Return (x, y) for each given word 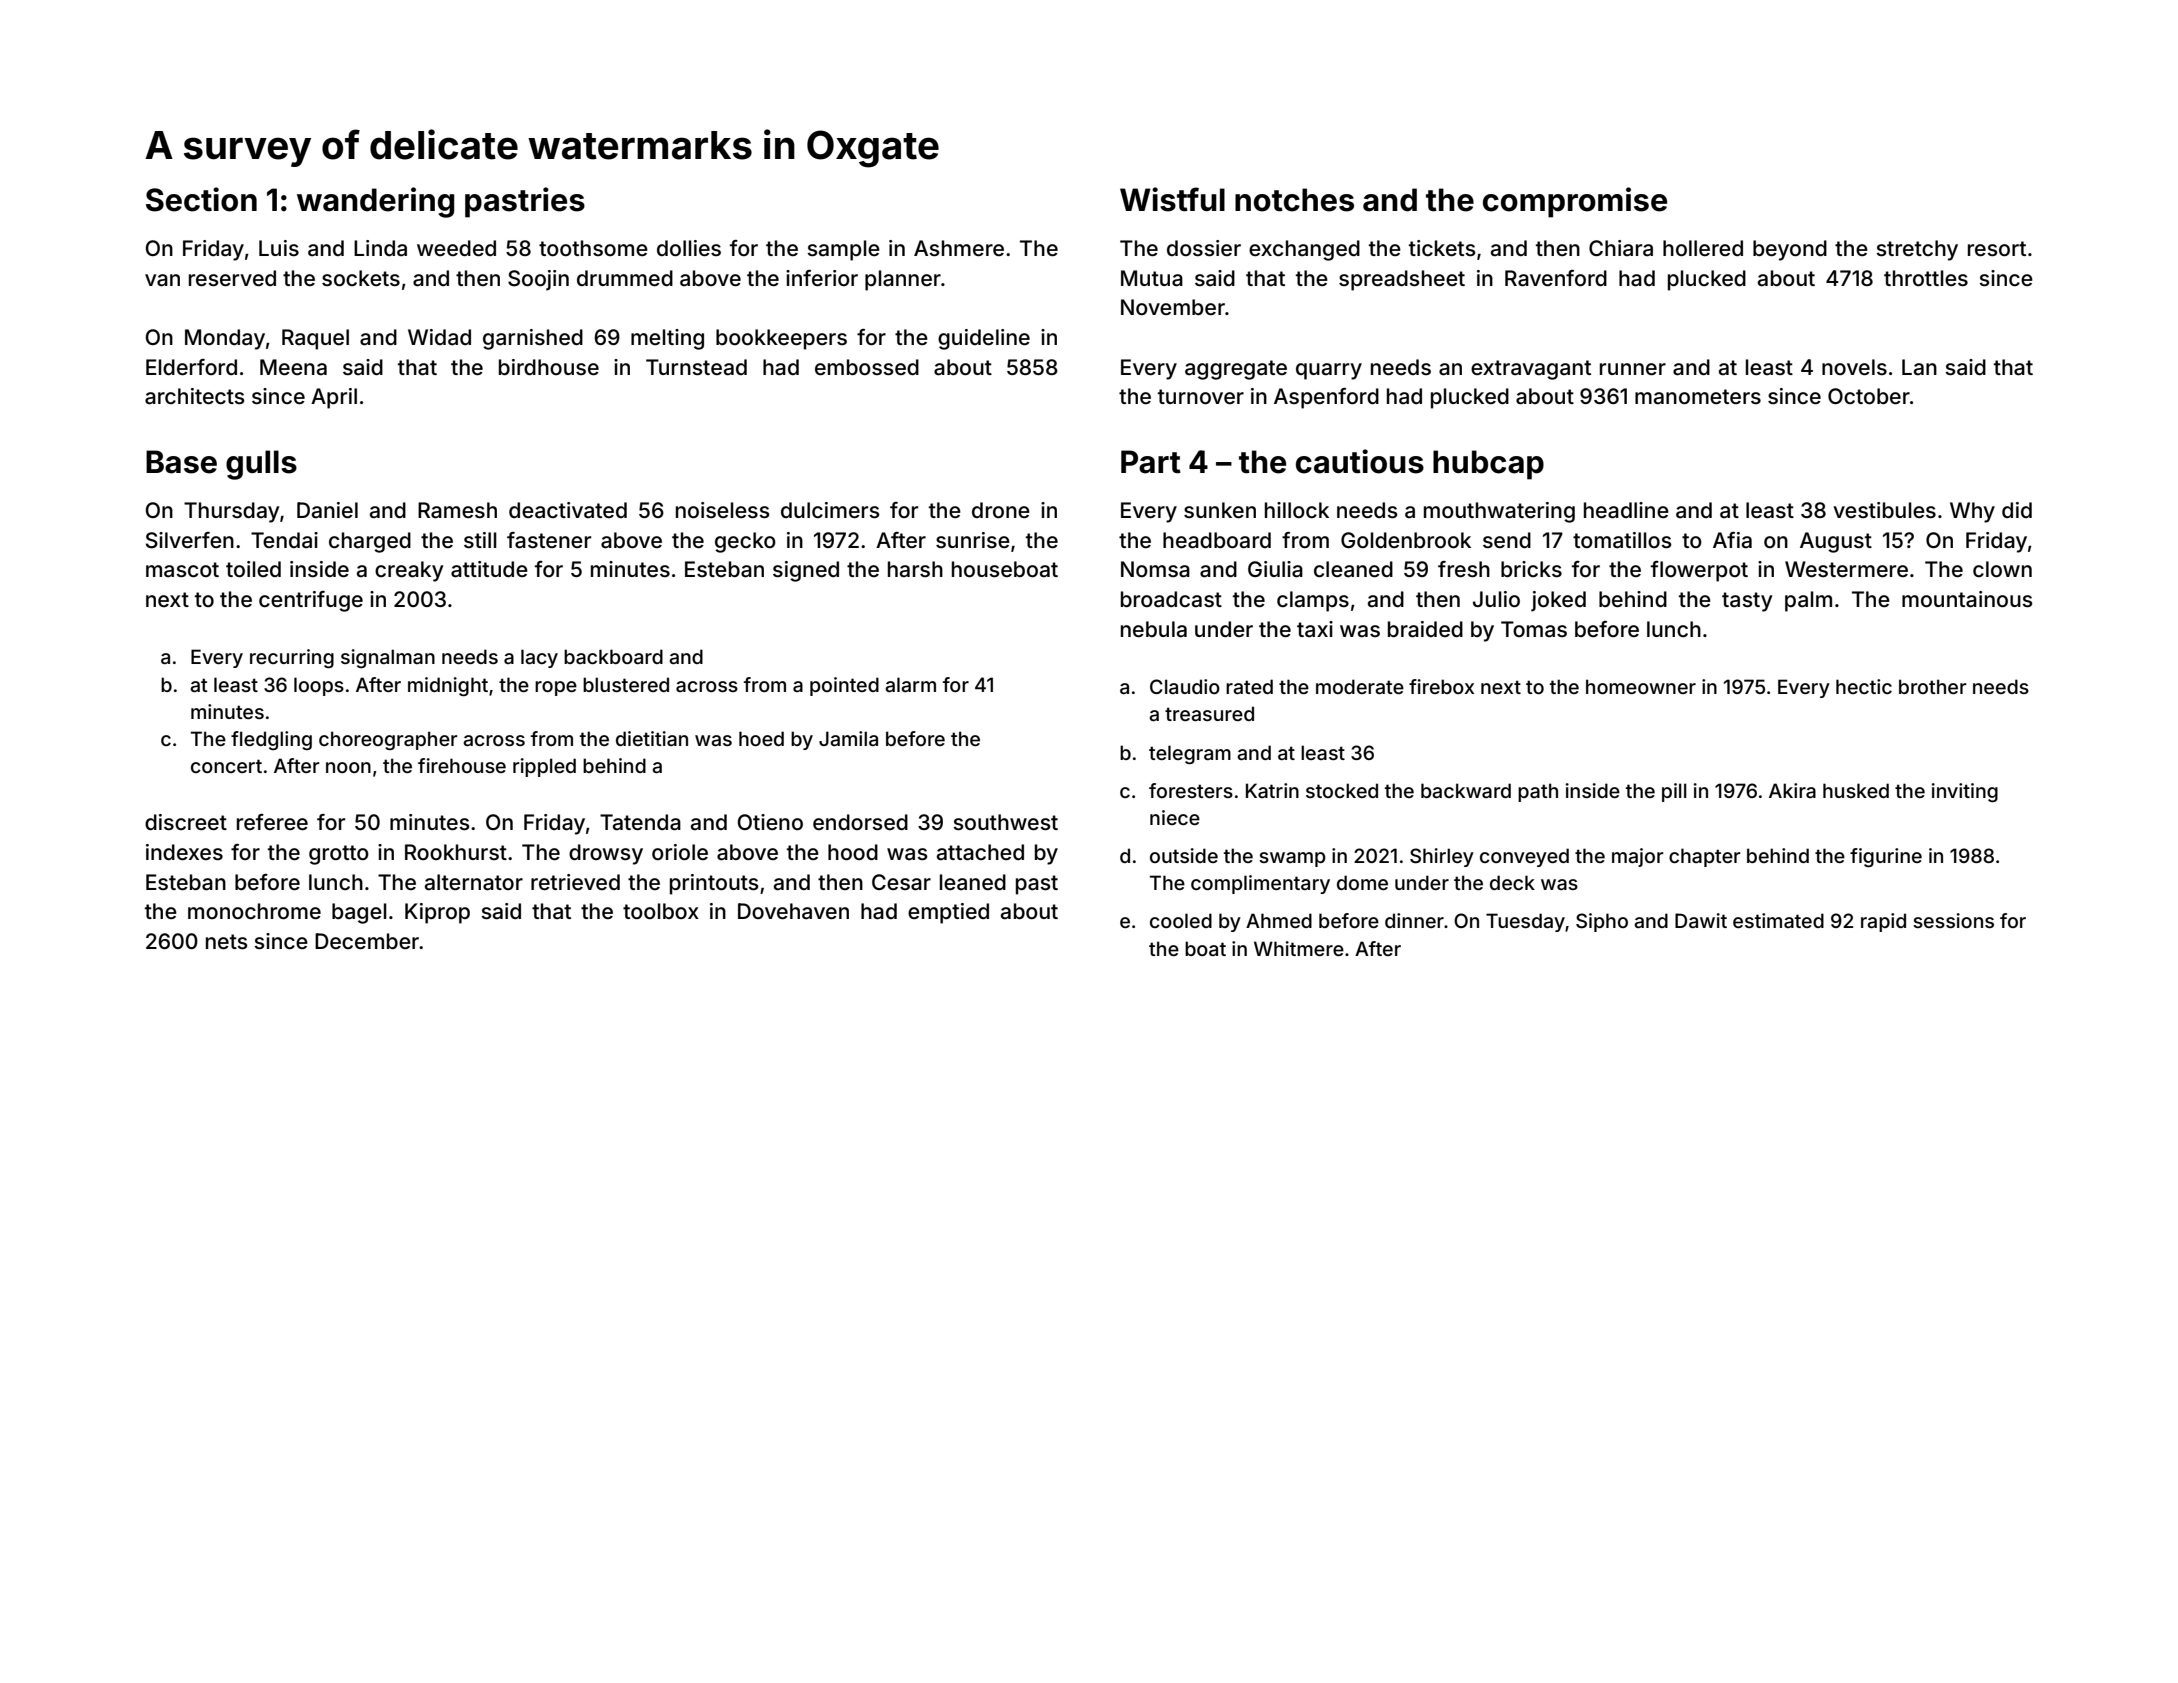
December (367, 941)
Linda (380, 248)
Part (1151, 462)
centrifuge (311, 601)
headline (1626, 510)
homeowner (1641, 686)
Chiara (1621, 248)
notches (1294, 200)
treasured (1209, 713)
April (334, 398)
